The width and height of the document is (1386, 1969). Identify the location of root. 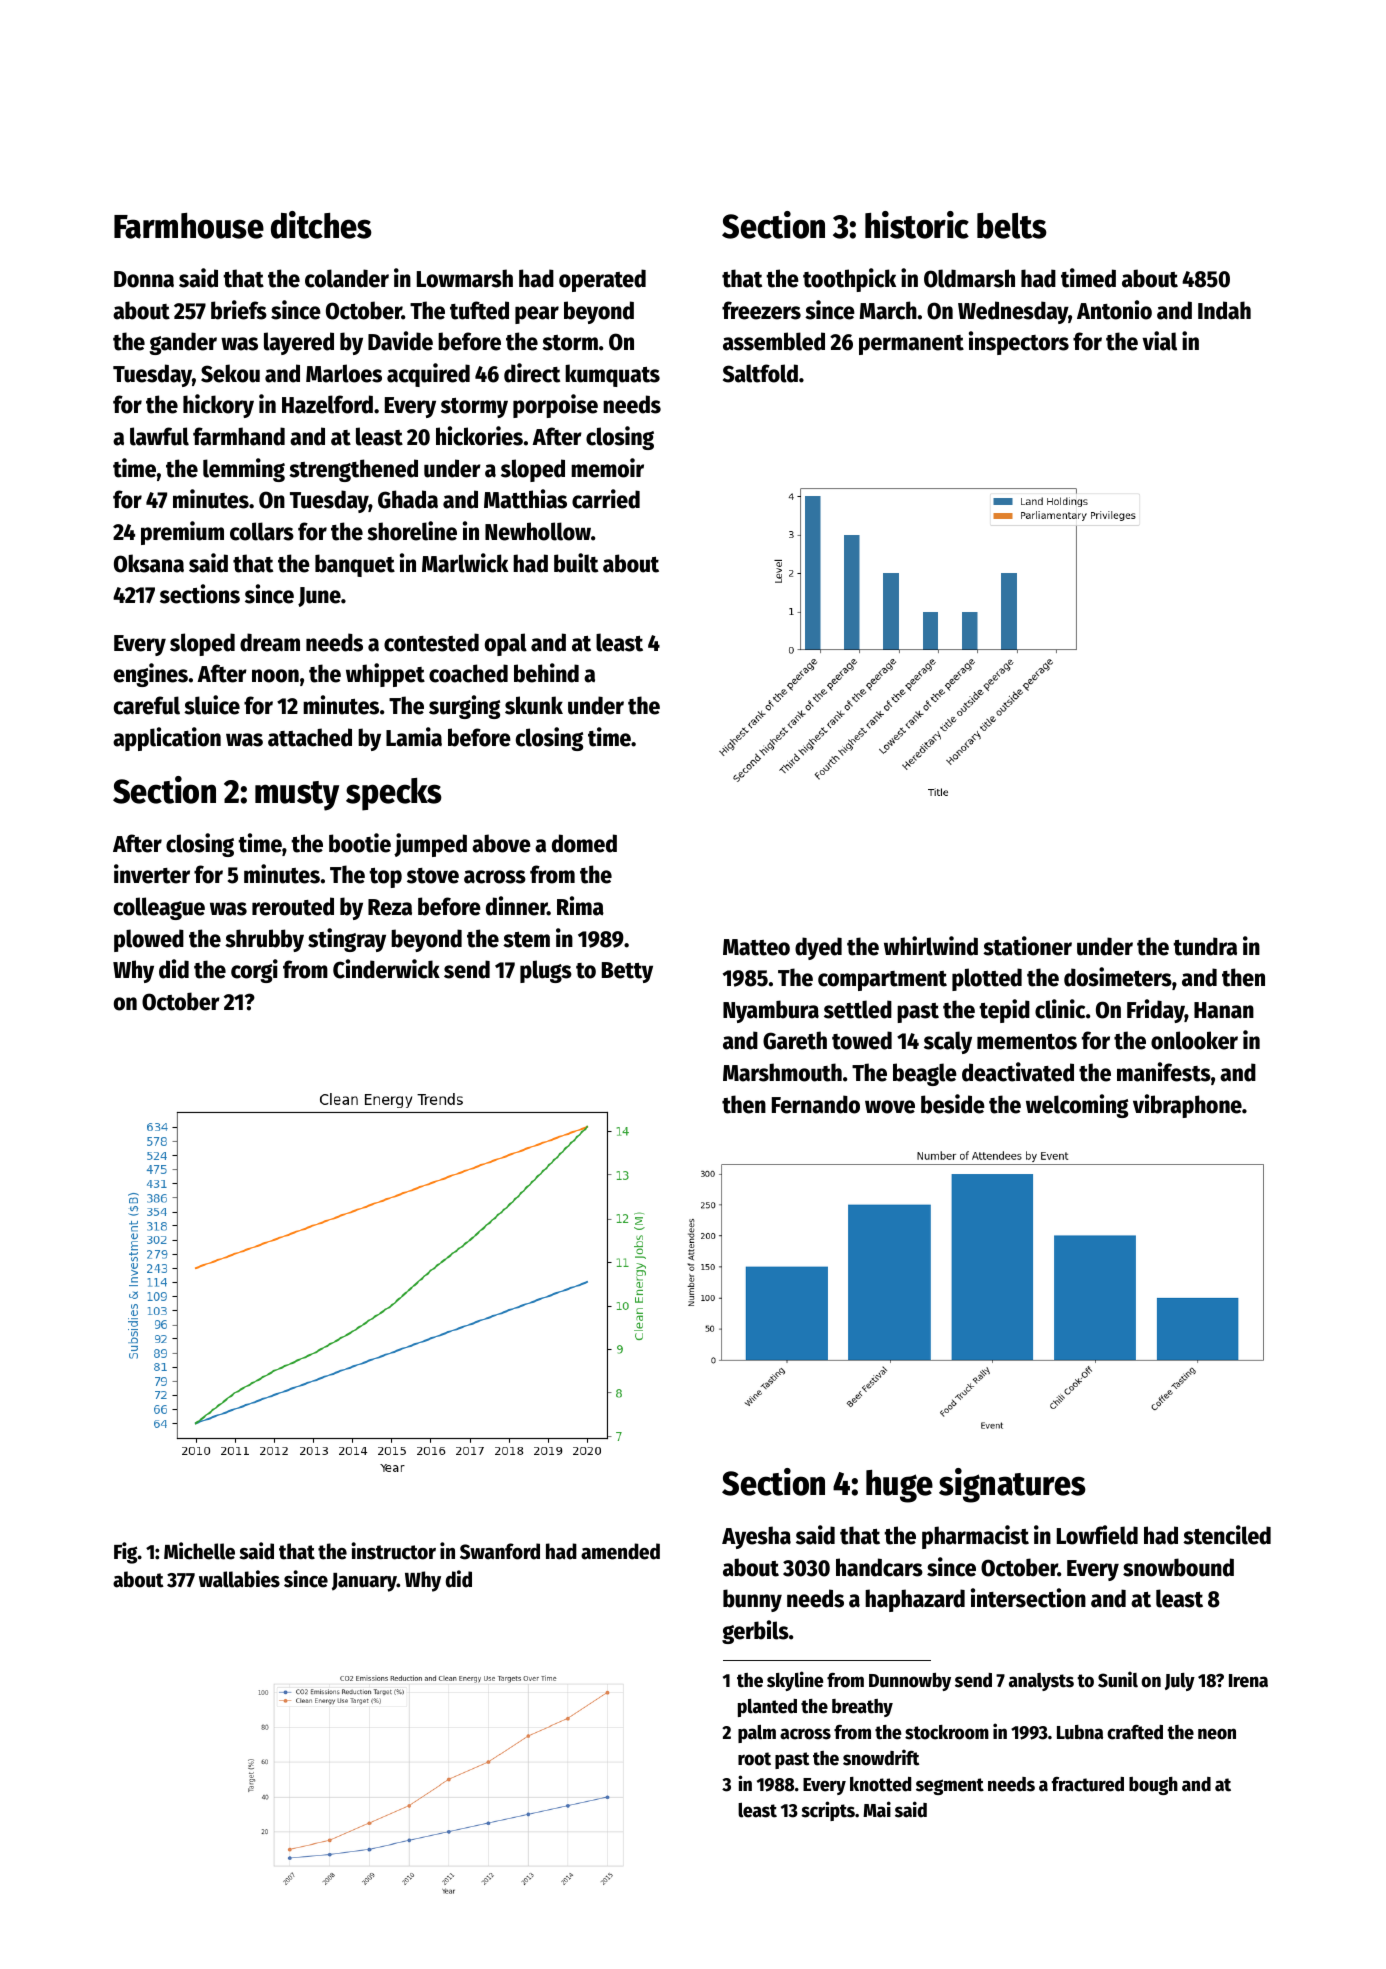
(754, 1759).
